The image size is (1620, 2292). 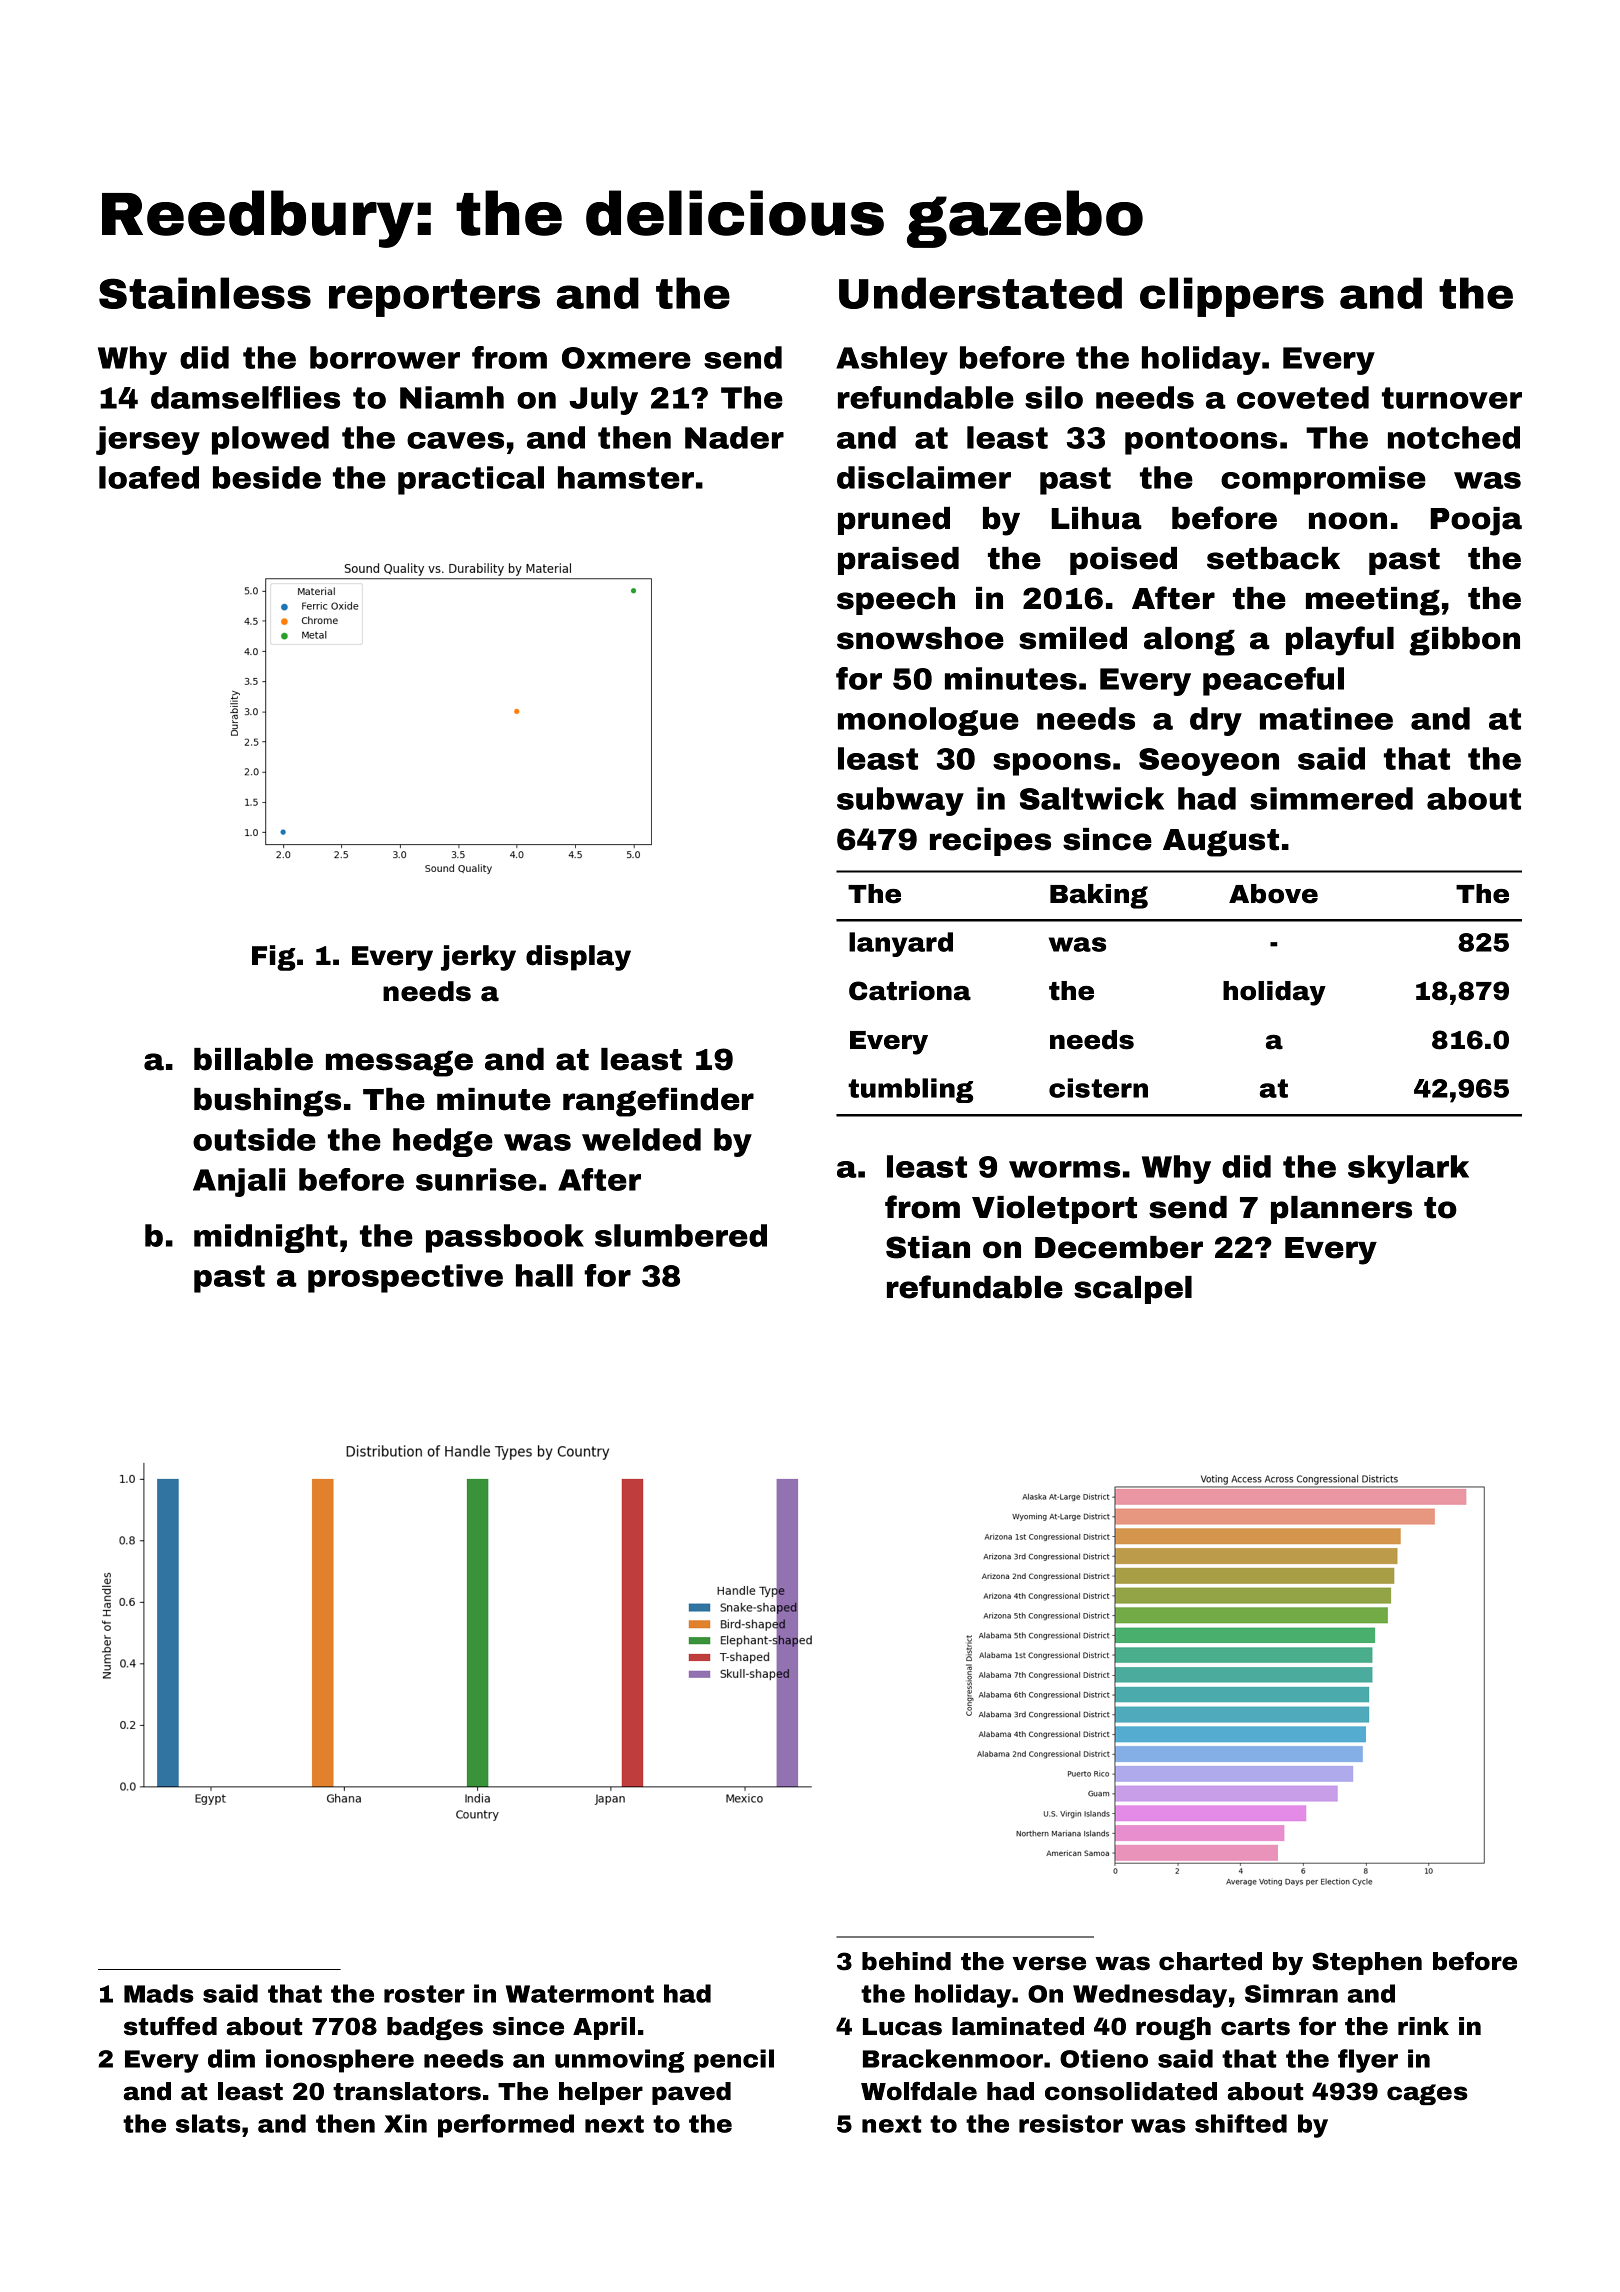 I want to click on message, so click(x=399, y=1064).
